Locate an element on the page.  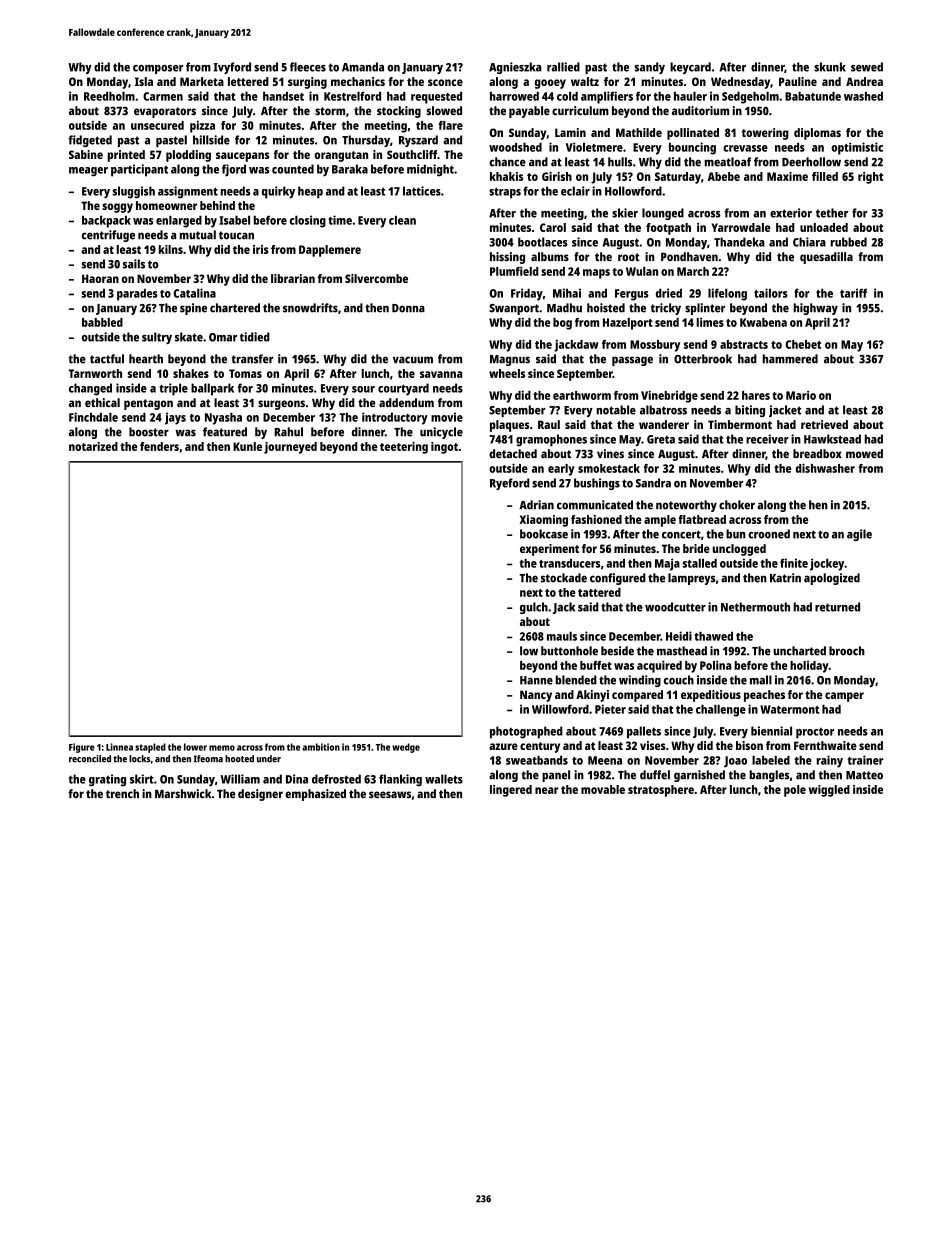
mowed is located at coordinates (864, 453).
